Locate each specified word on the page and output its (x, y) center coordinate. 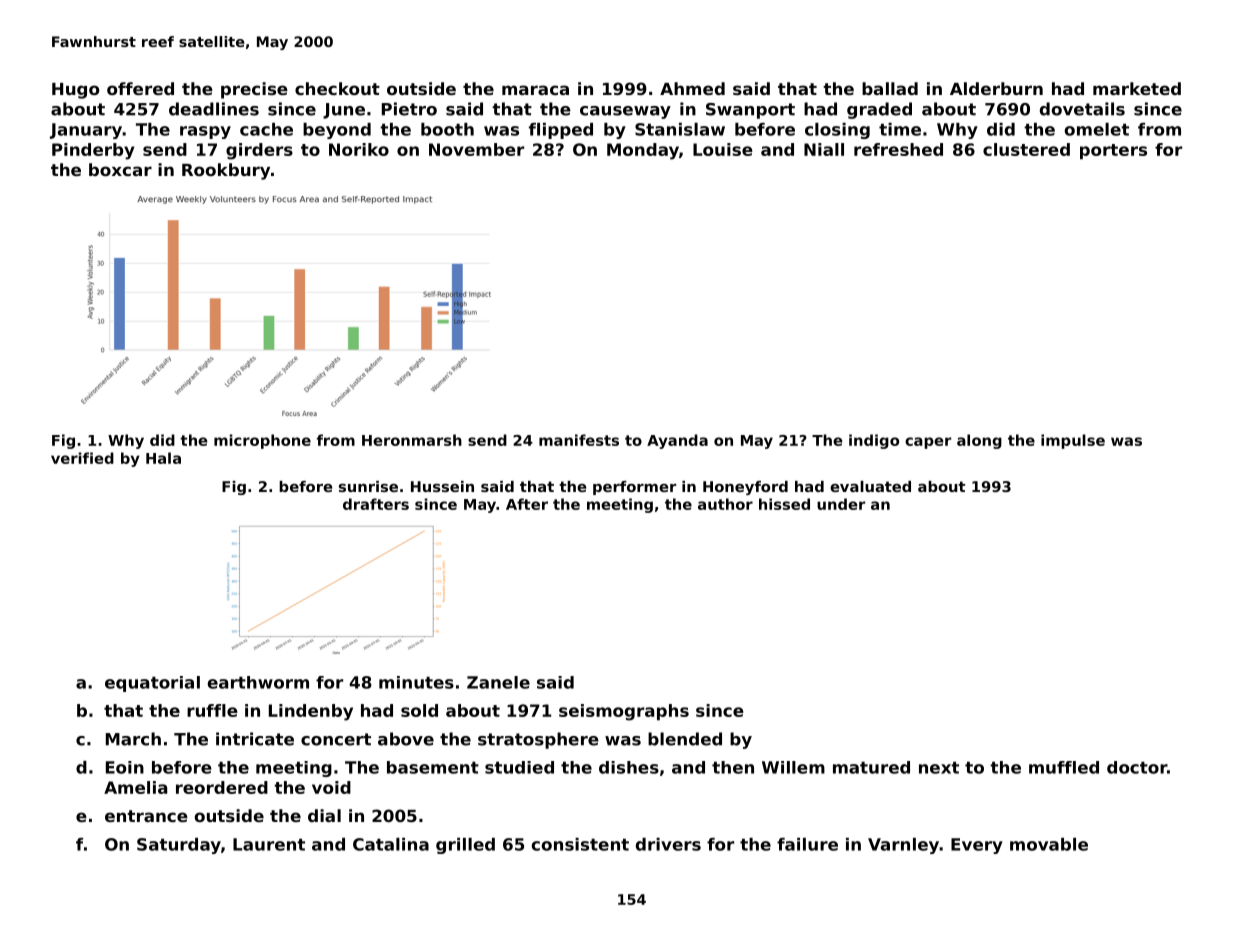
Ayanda (677, 441)
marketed (1137, 88)
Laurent (269, 844)
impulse (1073, 441)
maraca (535, 90)
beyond (337, 131)
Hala (163, 458)
